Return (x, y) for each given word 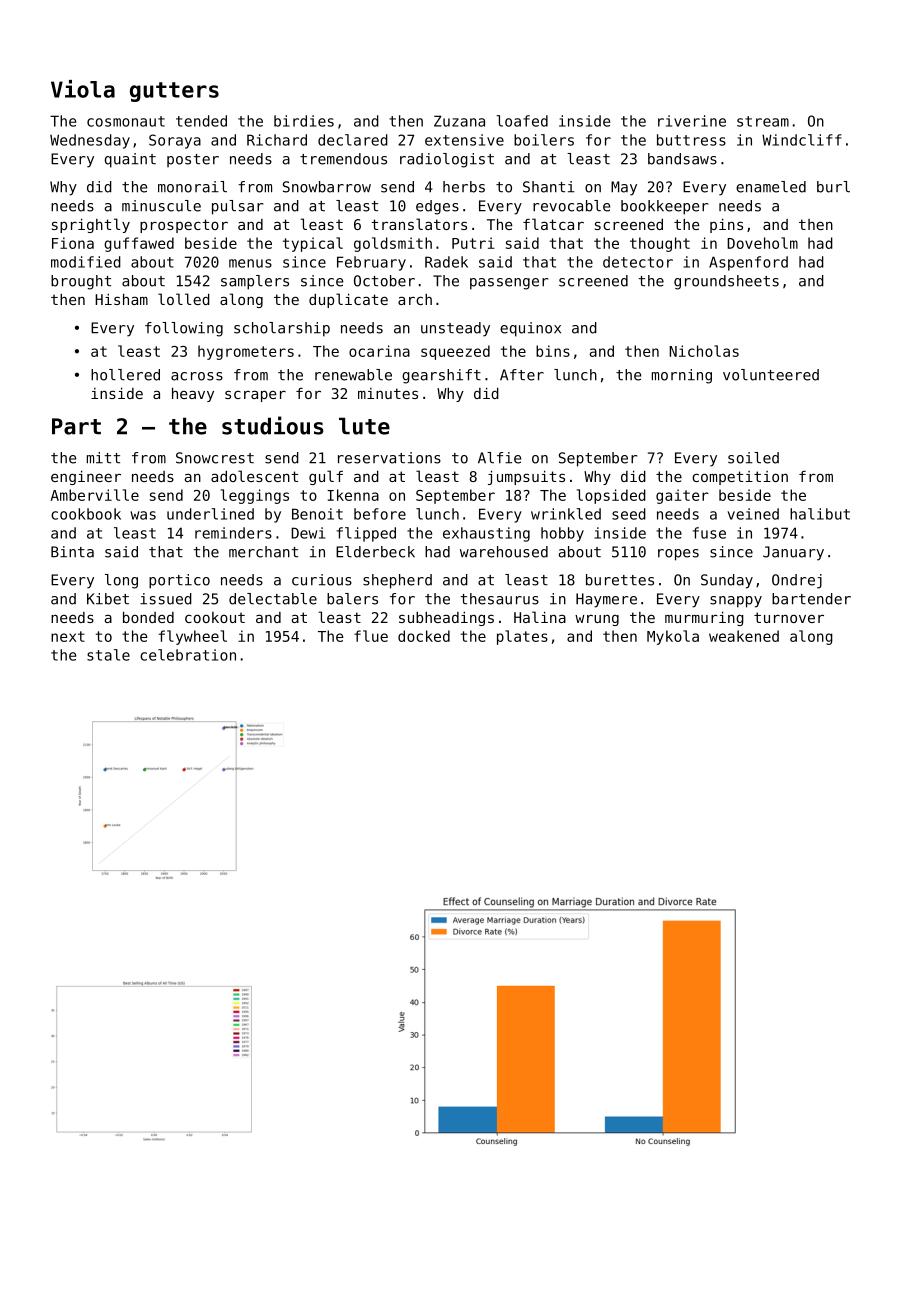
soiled (753, 458)
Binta (72, 552)
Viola (83, 89)
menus (250, 263)
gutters (174, 92)
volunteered (771, 375)
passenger (509, 284)
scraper (255, 396)
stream (763, 121)
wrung (597, 620)
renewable (353, 375)
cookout (215, 617)
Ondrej (797, 581)
